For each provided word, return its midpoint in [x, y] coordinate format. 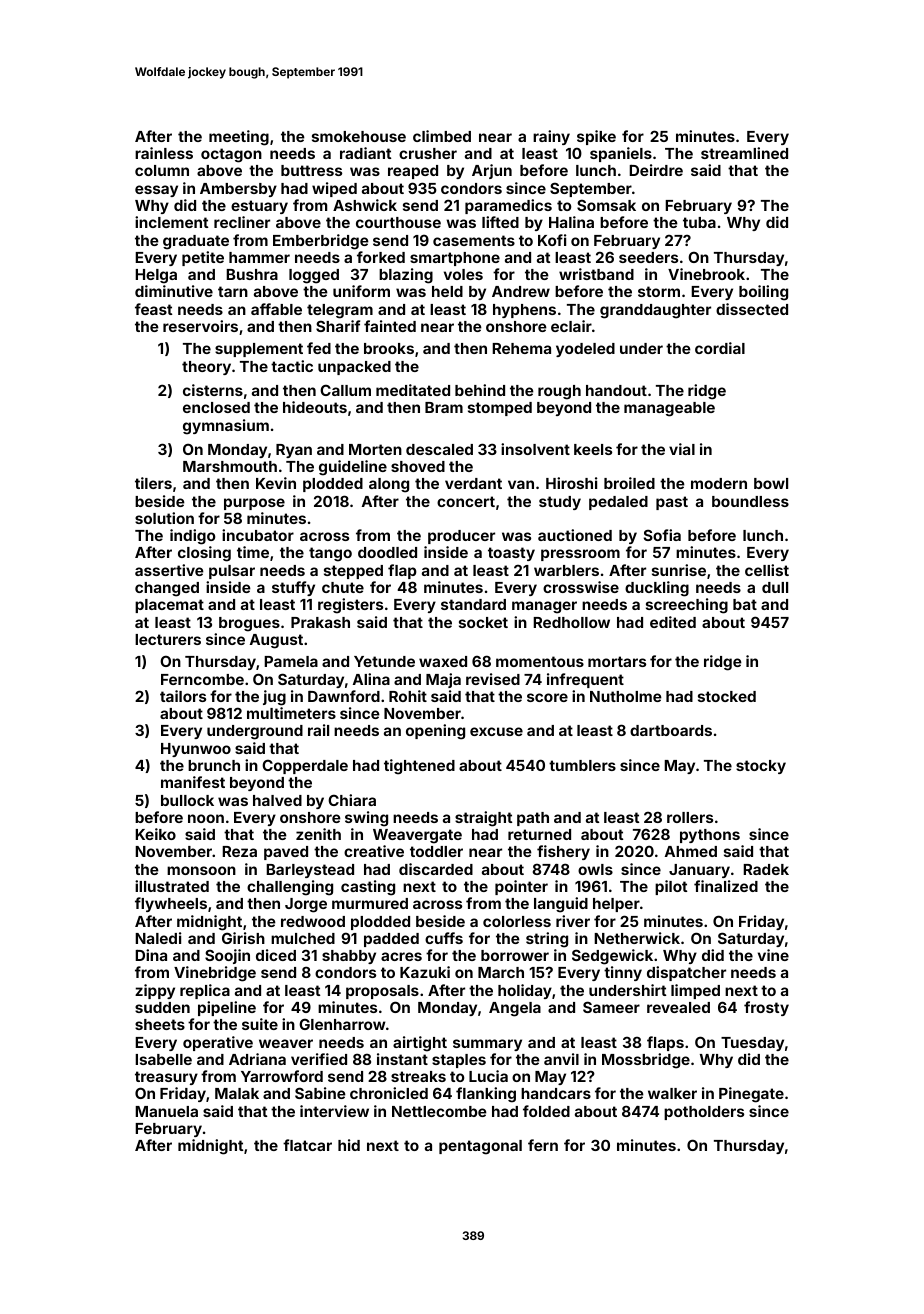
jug [274, 698]
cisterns [213, 390]
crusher [428, 153]
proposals [382, 992]
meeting [239, 138]
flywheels [171, 904]
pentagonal [480, 1147]
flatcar [307, 1145]
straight [483, 819]
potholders [704, 1113]
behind [480, 390]
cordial [720, 348]
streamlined [744, 153]
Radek [766, 869]
